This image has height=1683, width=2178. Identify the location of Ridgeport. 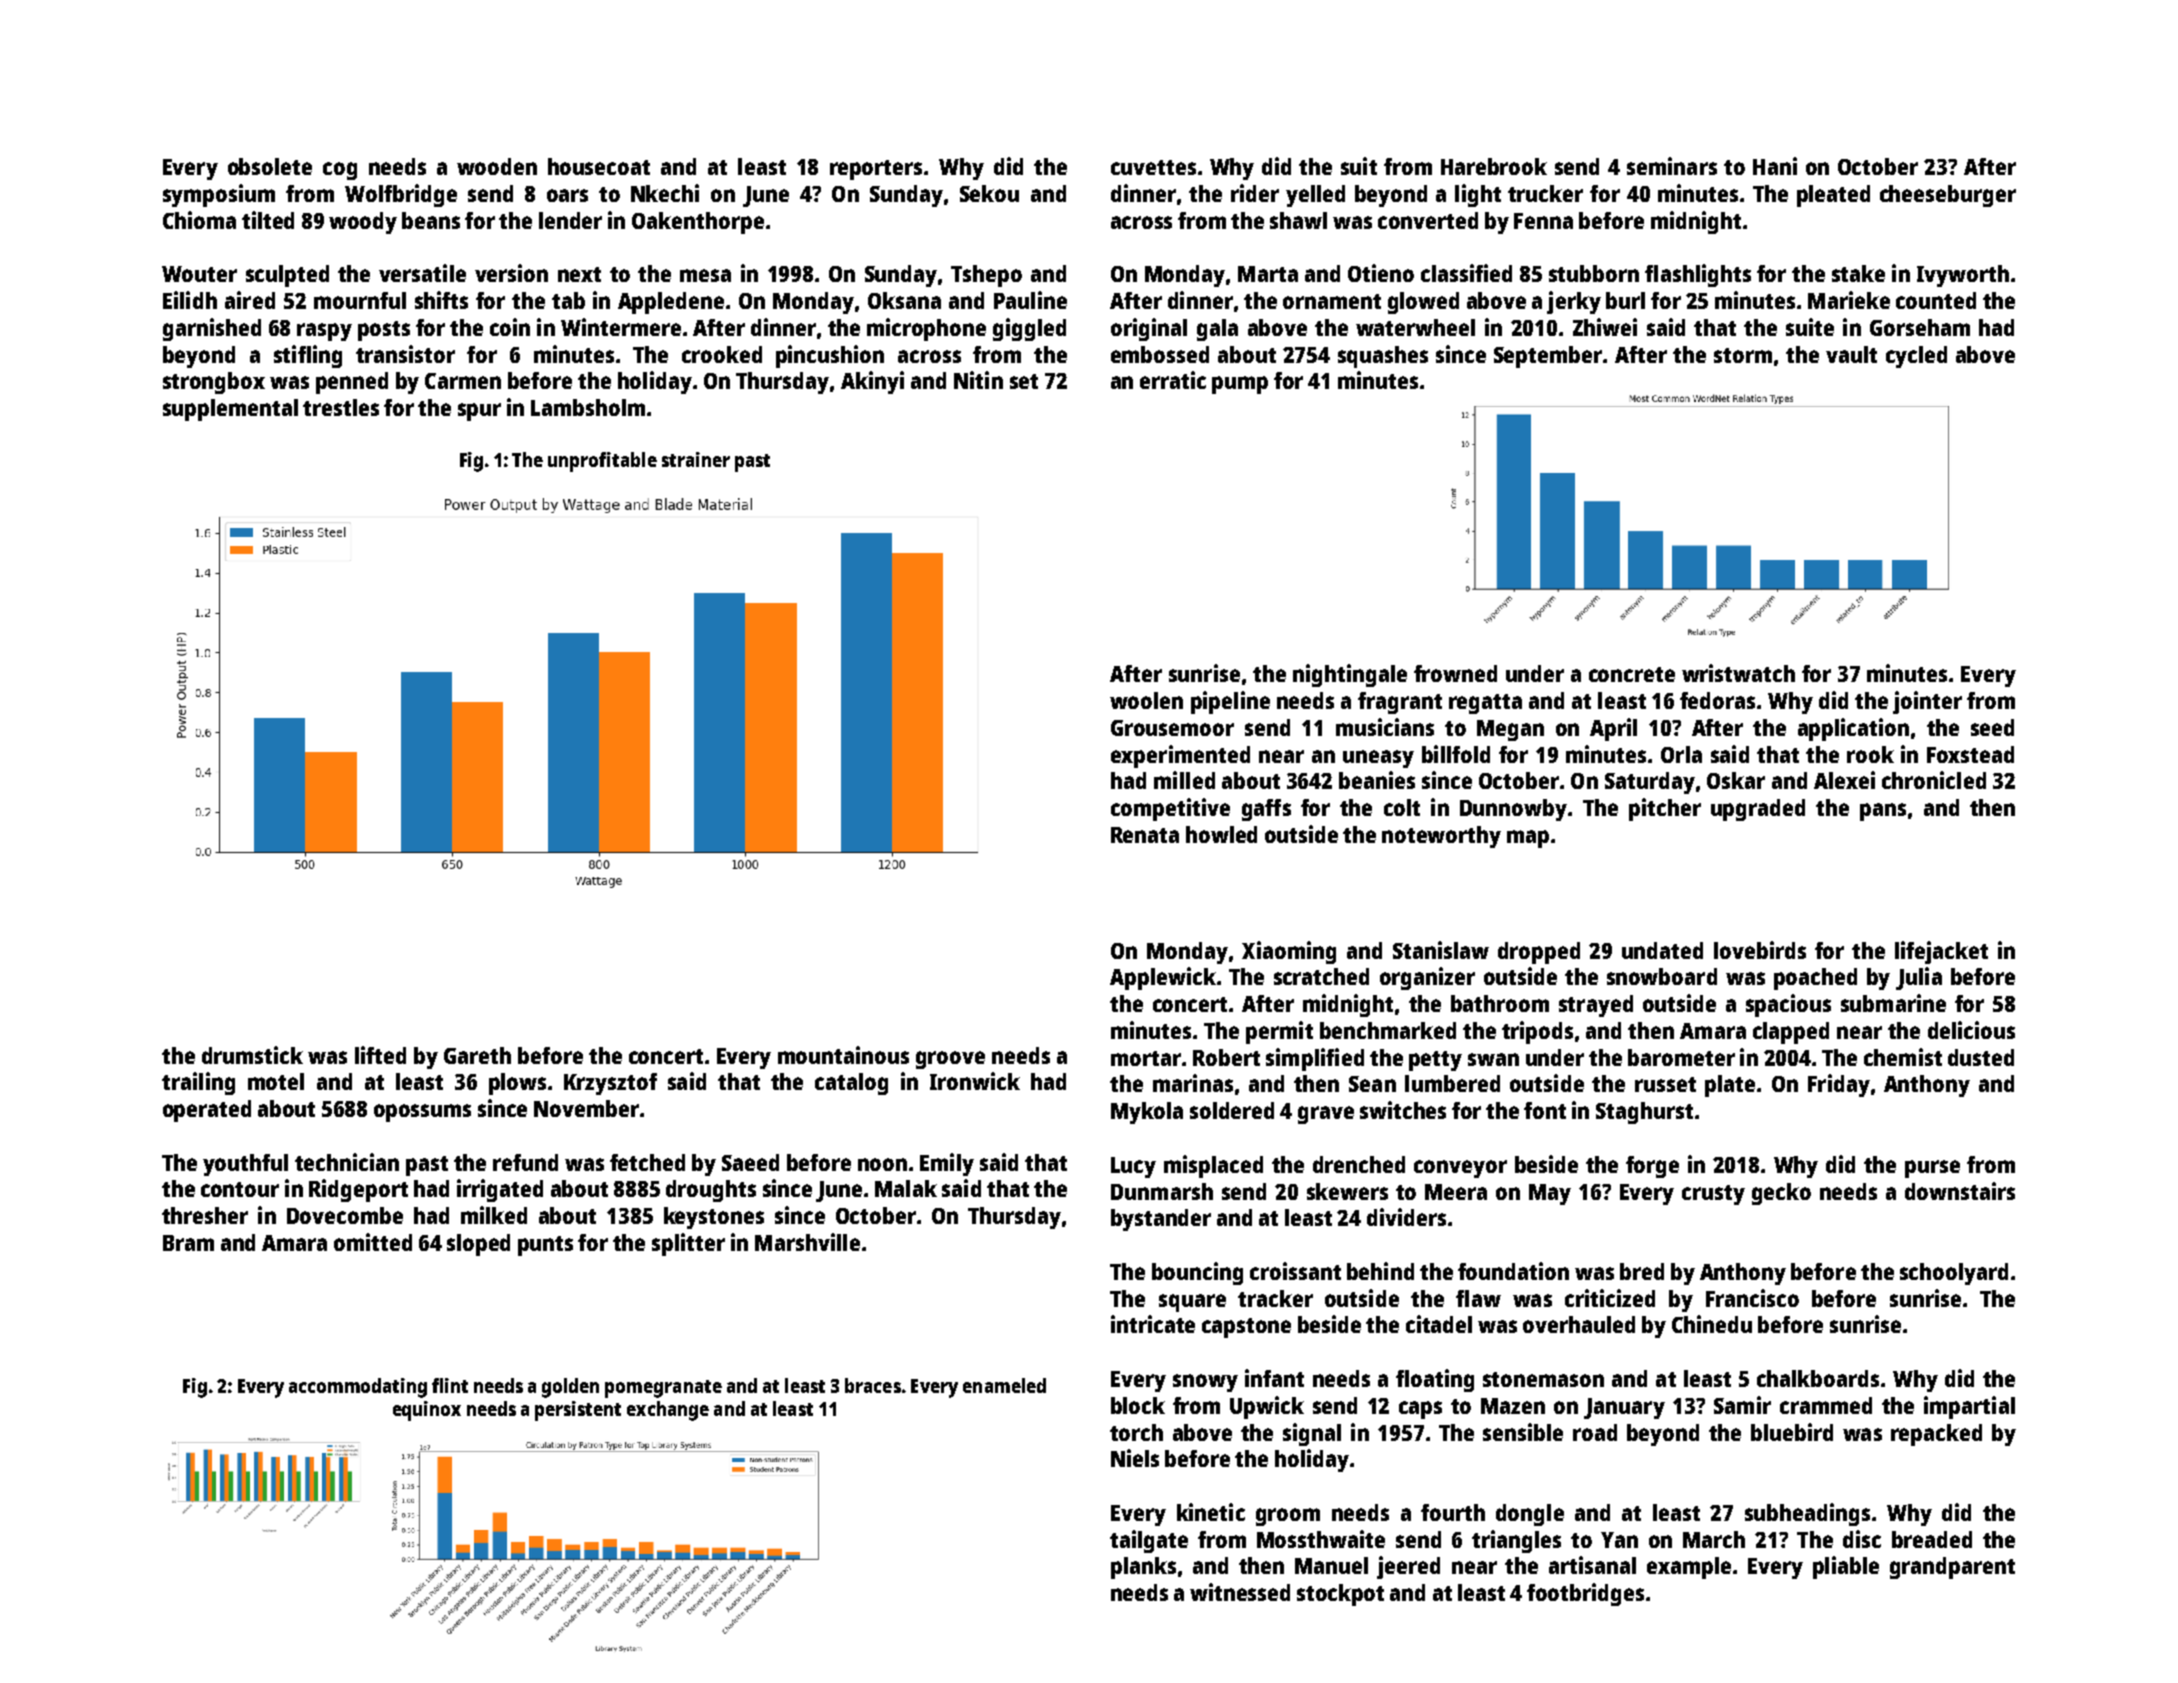
(358, 1190).
